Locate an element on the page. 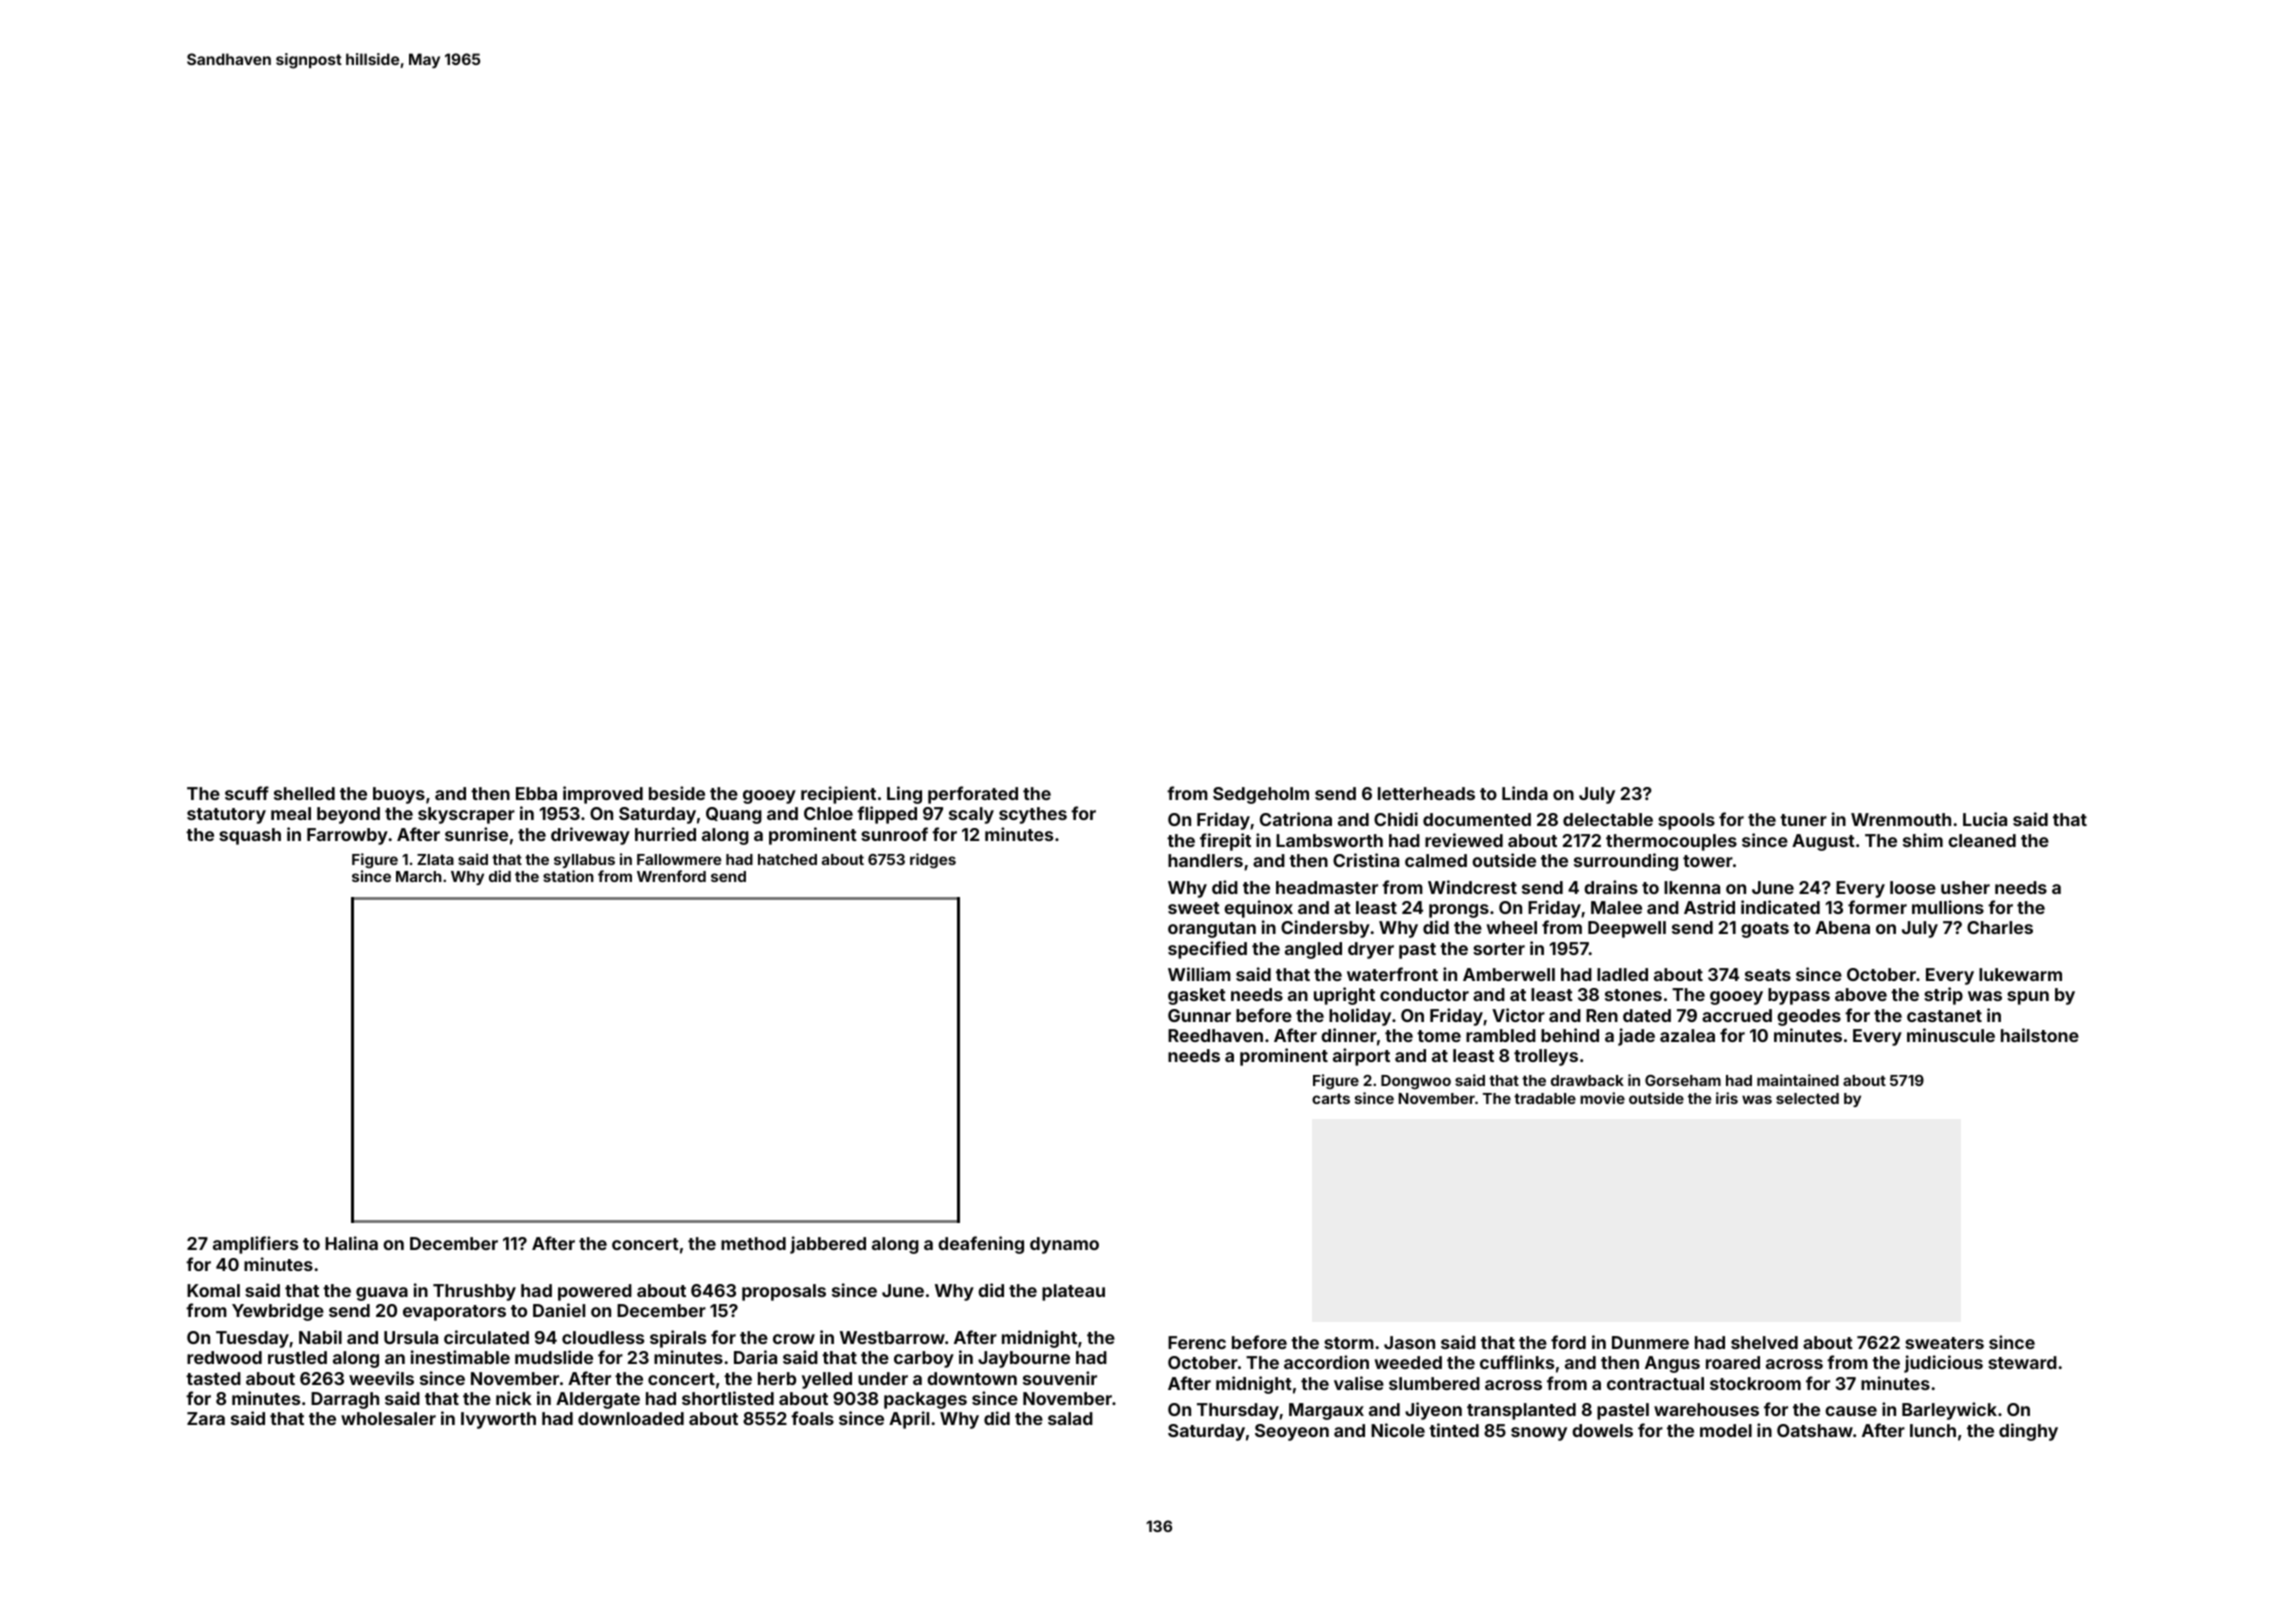 This image has width=2292, height=1620. Zara is located at coordinates (206, 1418).
